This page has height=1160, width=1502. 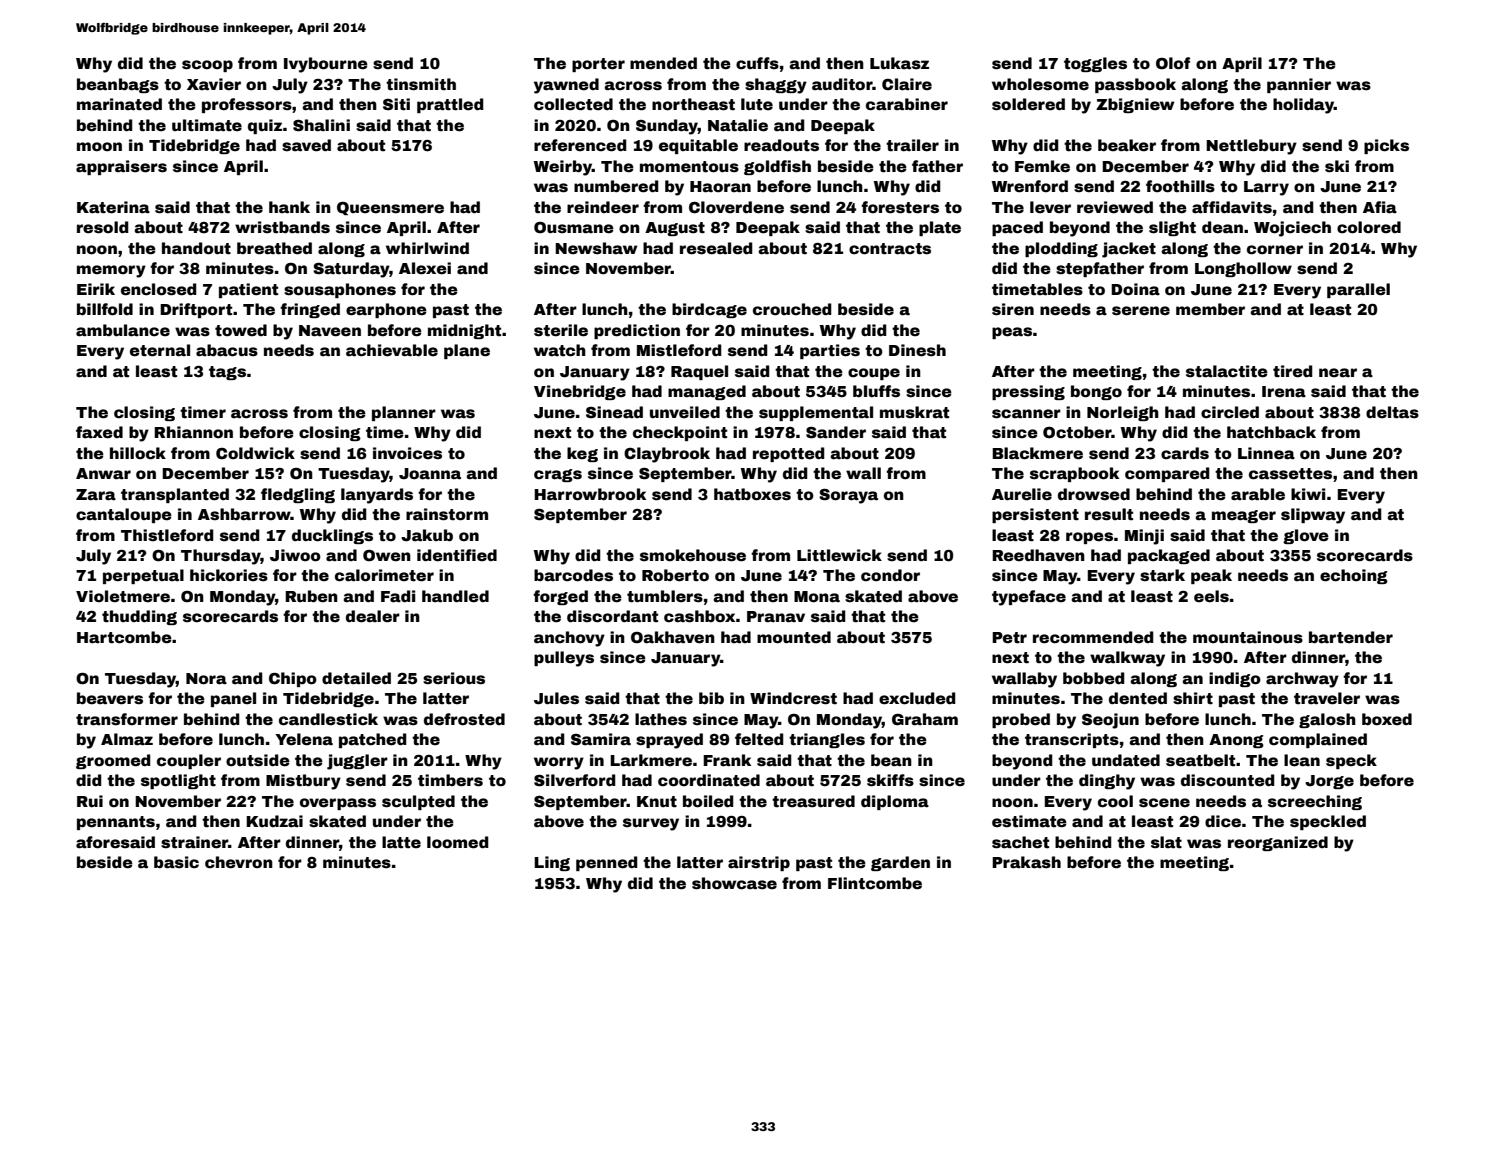 What do you see at coordinates (176, 862) in the page?
I see `basic` at bounding box center [176, 862].
